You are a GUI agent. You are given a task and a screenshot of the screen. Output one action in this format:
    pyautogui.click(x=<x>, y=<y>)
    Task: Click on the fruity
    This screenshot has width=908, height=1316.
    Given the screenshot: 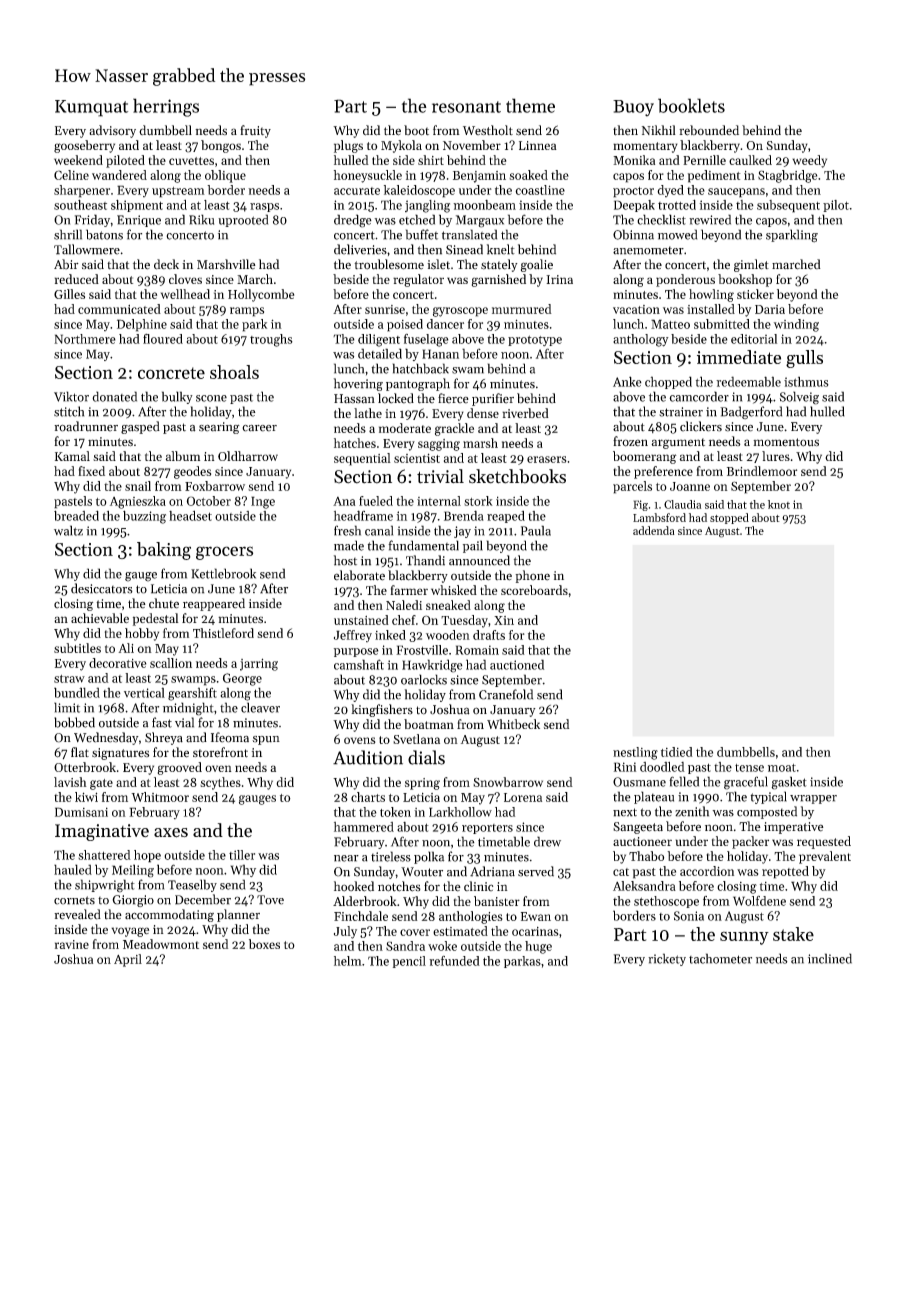 What is the action you would take?
    pyautogui.click(x=255, y=131)
